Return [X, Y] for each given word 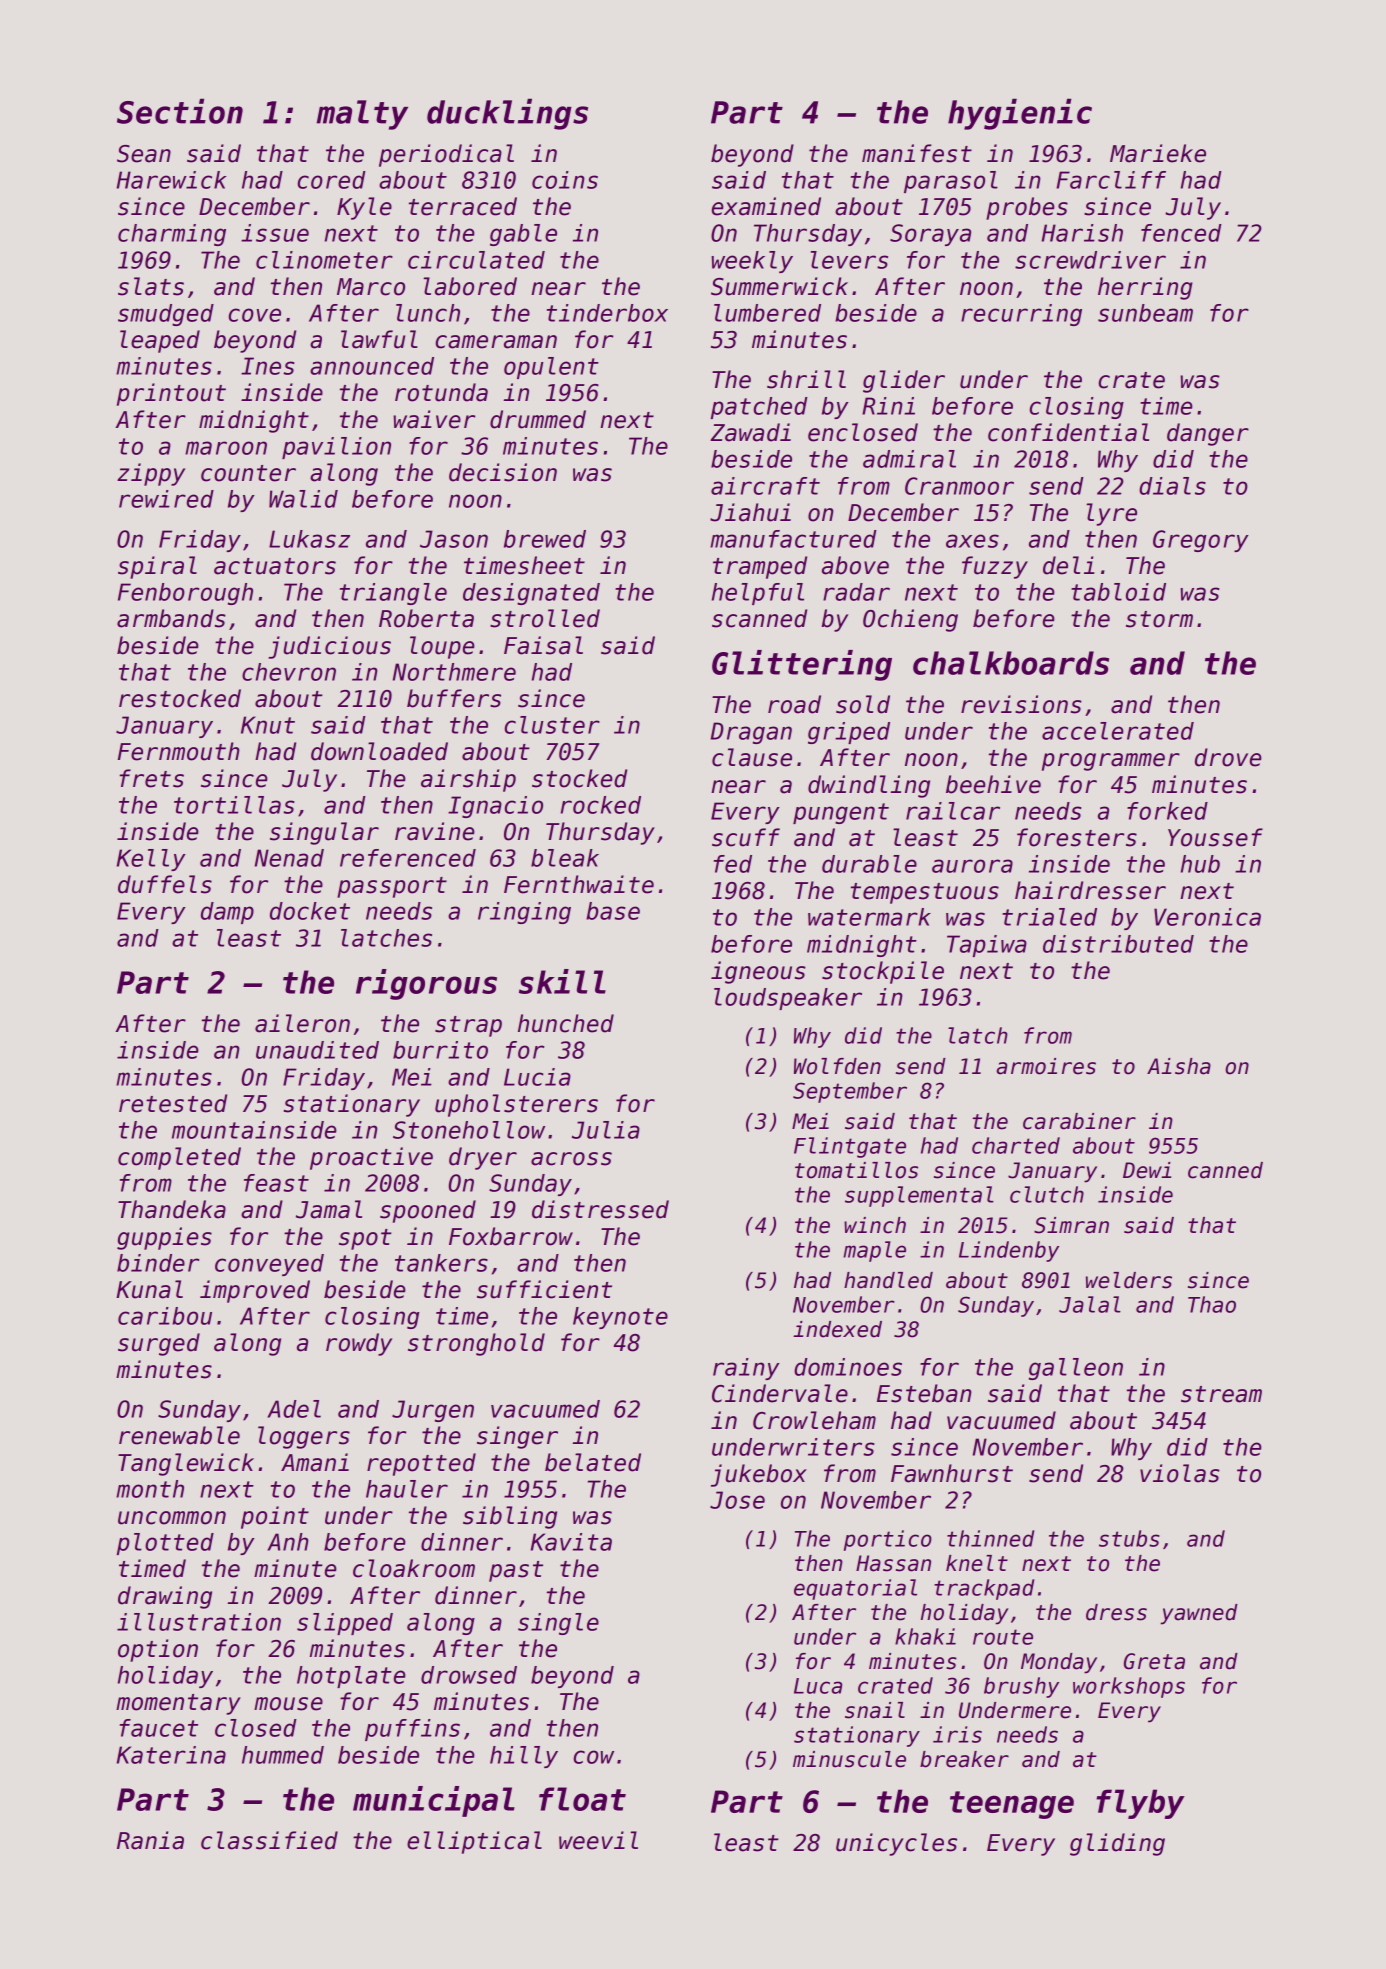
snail [875, 1710]
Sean [144, 154]
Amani [315, 1462]
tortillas [234, 805]
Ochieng [910, 620]
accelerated [1118, 731]
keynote [620, 1318]
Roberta [426, 618]
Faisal [543, 645]
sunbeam [1145, 313]
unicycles [896, 1844]
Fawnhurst [952, 1473]
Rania [150, 1840]
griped [849, 733]
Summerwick [779, 286]
